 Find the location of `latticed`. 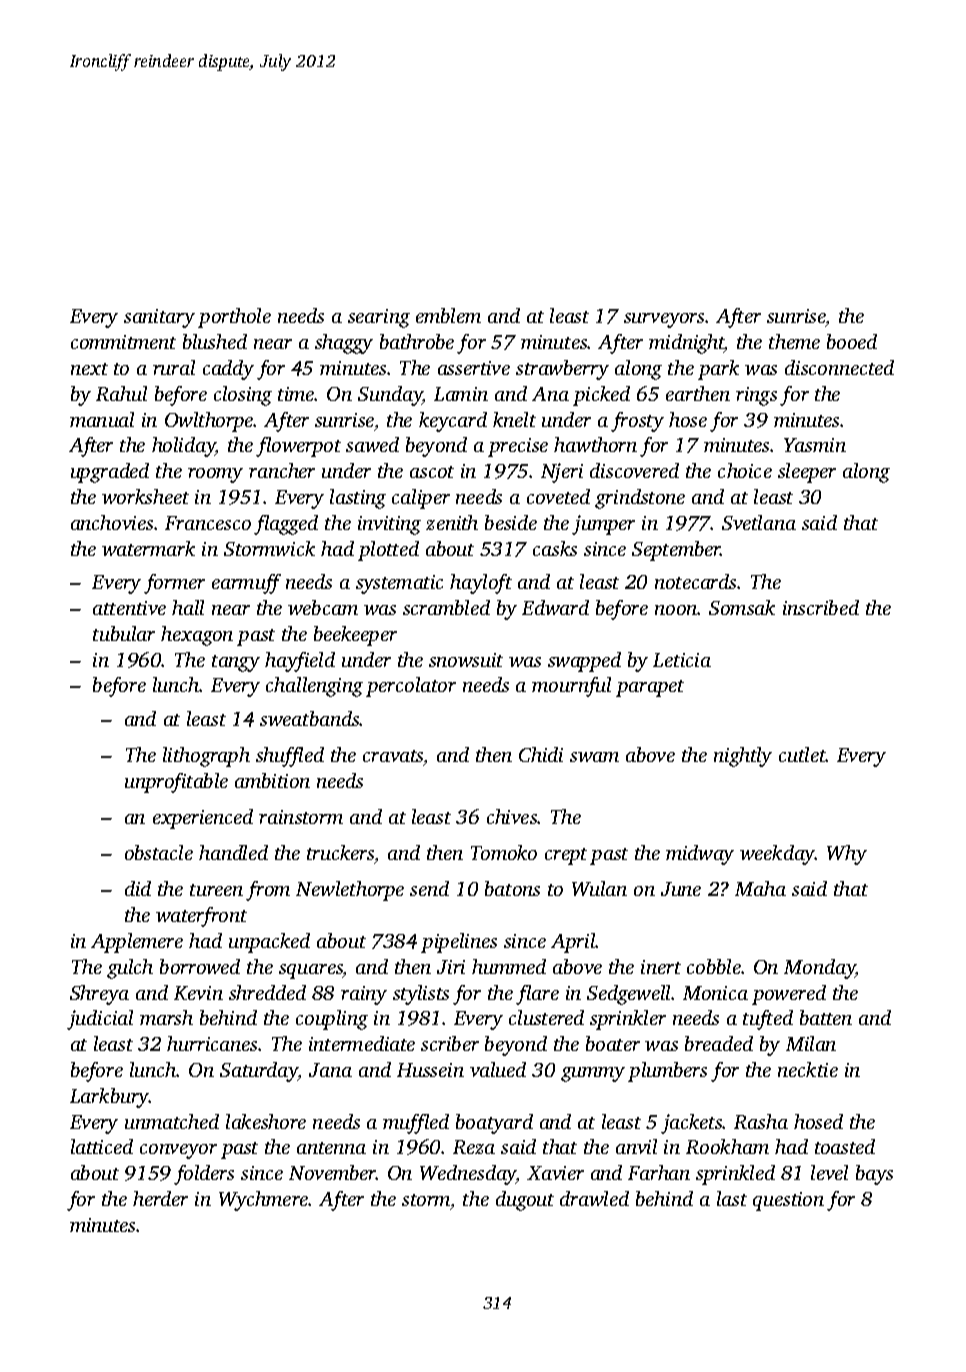

latticed is located at coordinates (102, 1146).
